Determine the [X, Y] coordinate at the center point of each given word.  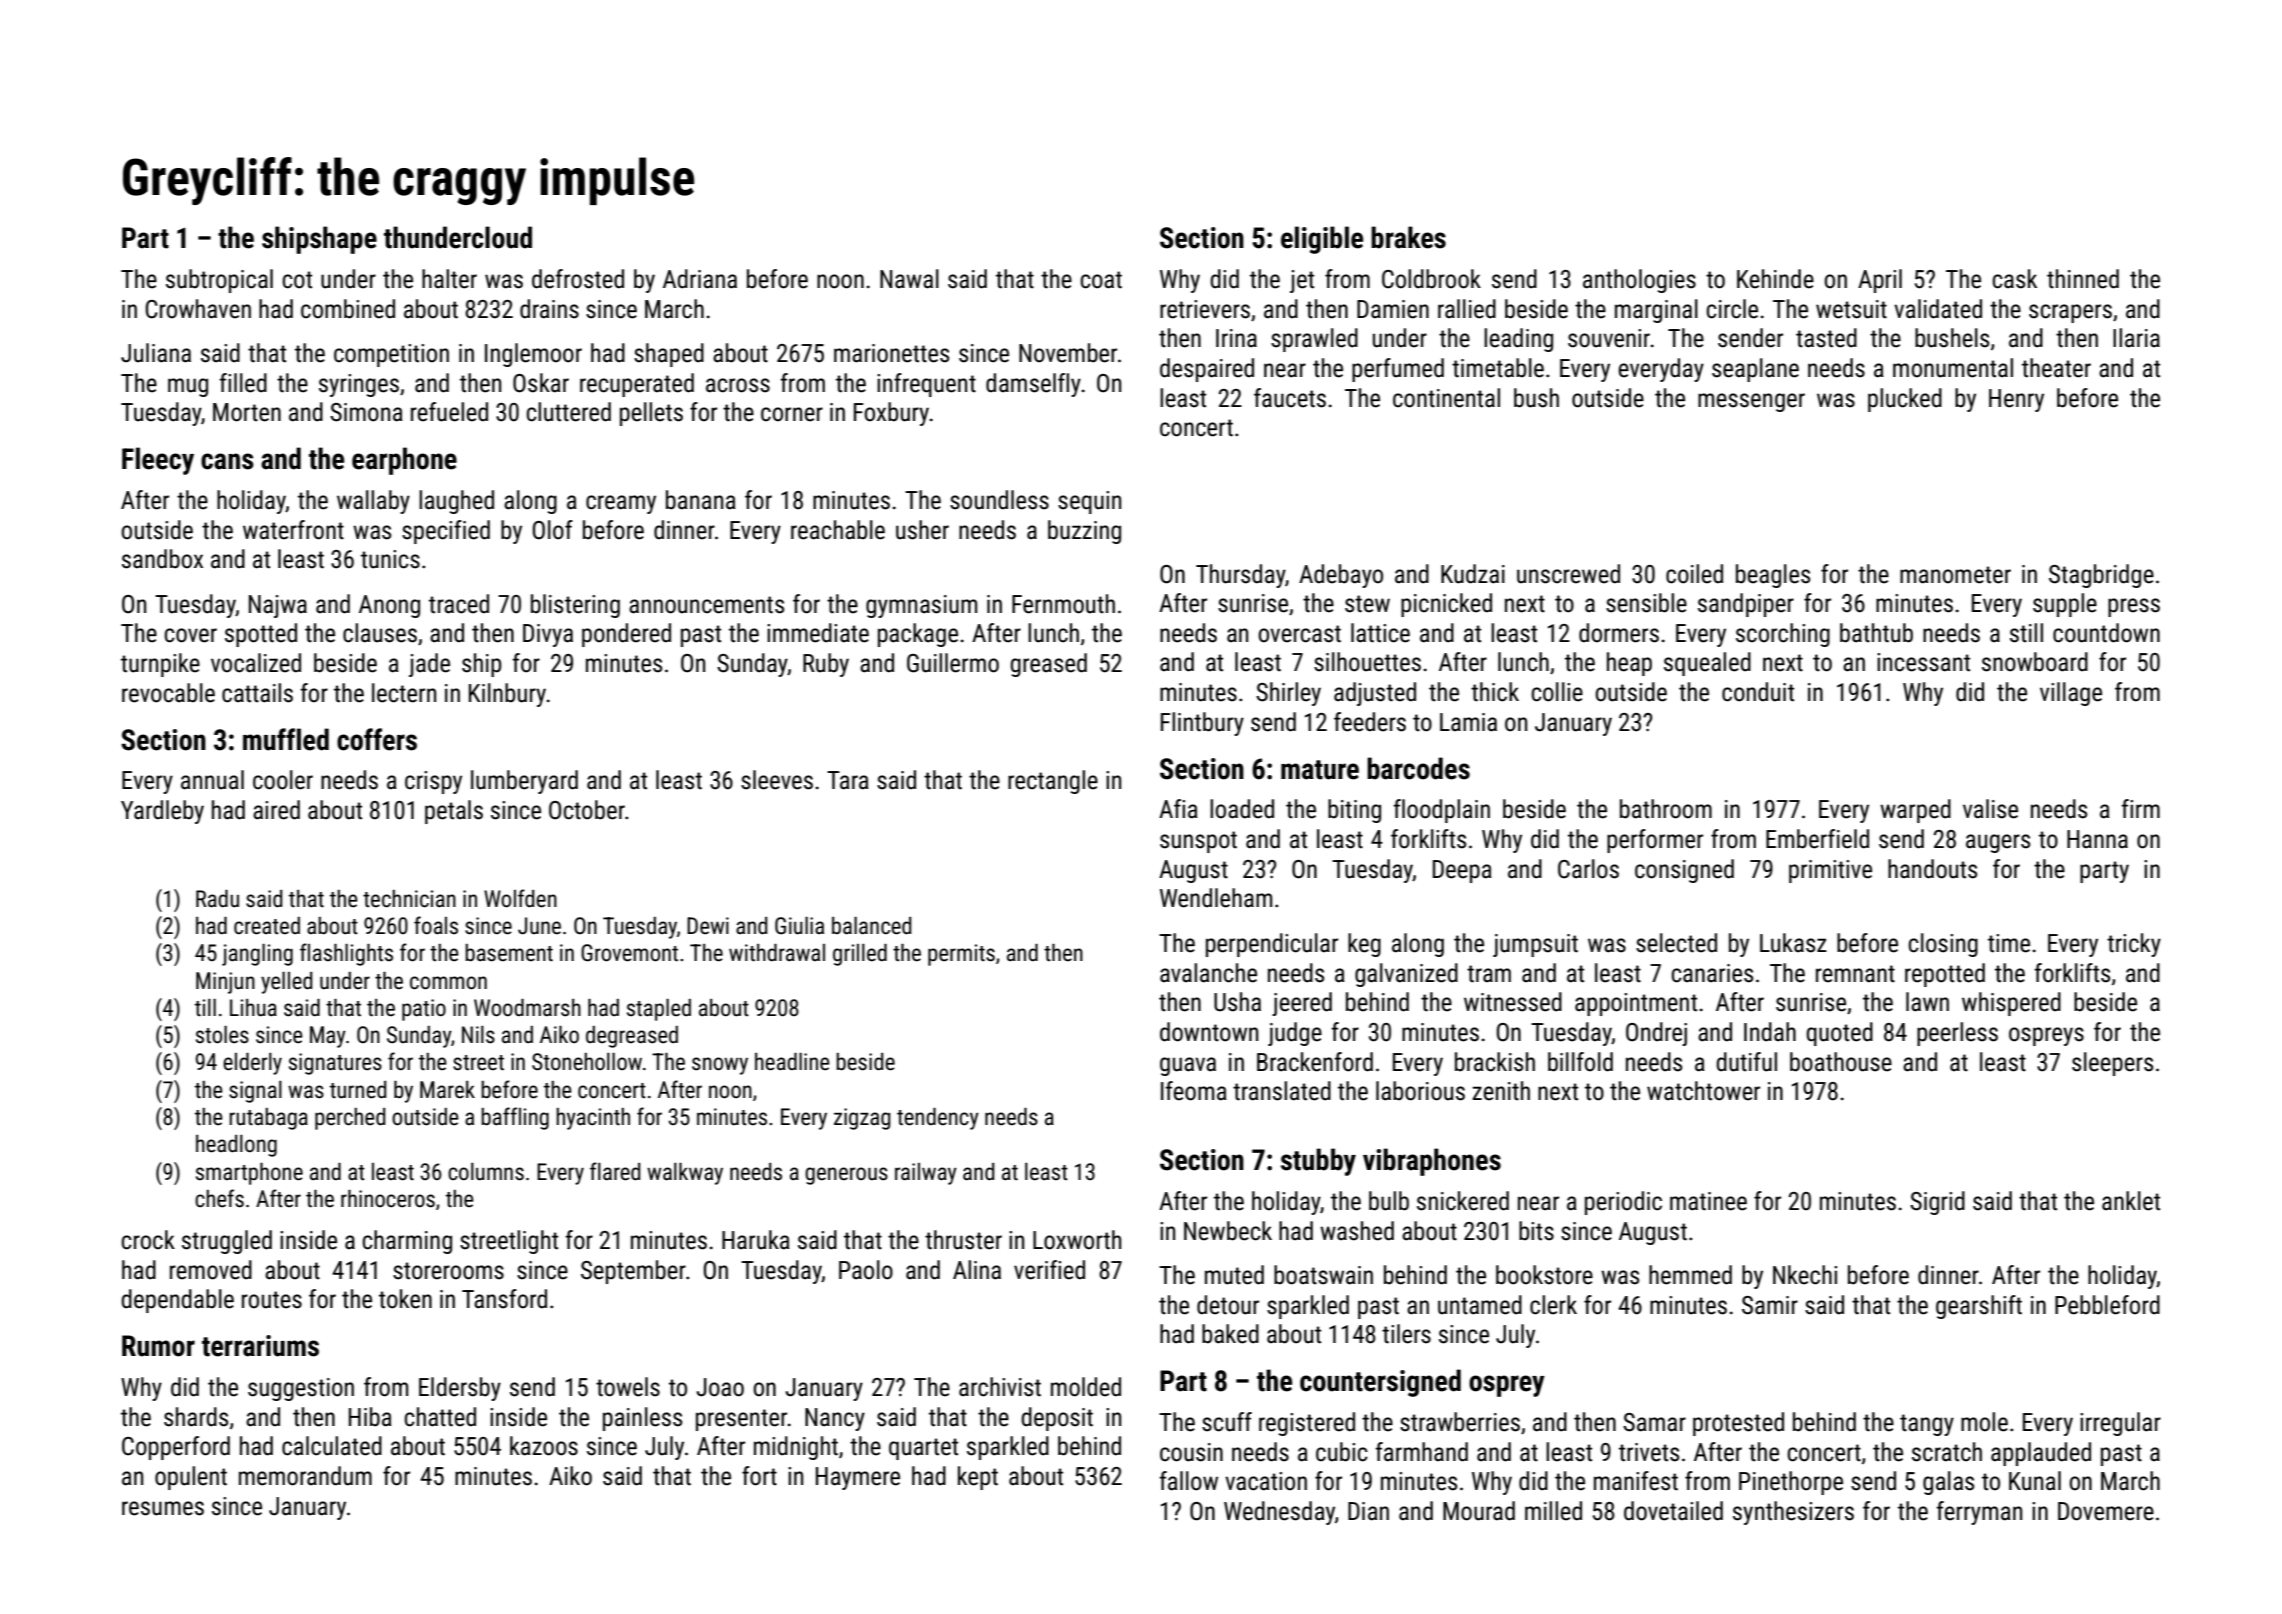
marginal [1656, 311]
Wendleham [1216, 898]
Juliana [156, 353]
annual [212, 780]
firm [2141, 808]
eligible [1322, 240]
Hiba [370, 1417]
